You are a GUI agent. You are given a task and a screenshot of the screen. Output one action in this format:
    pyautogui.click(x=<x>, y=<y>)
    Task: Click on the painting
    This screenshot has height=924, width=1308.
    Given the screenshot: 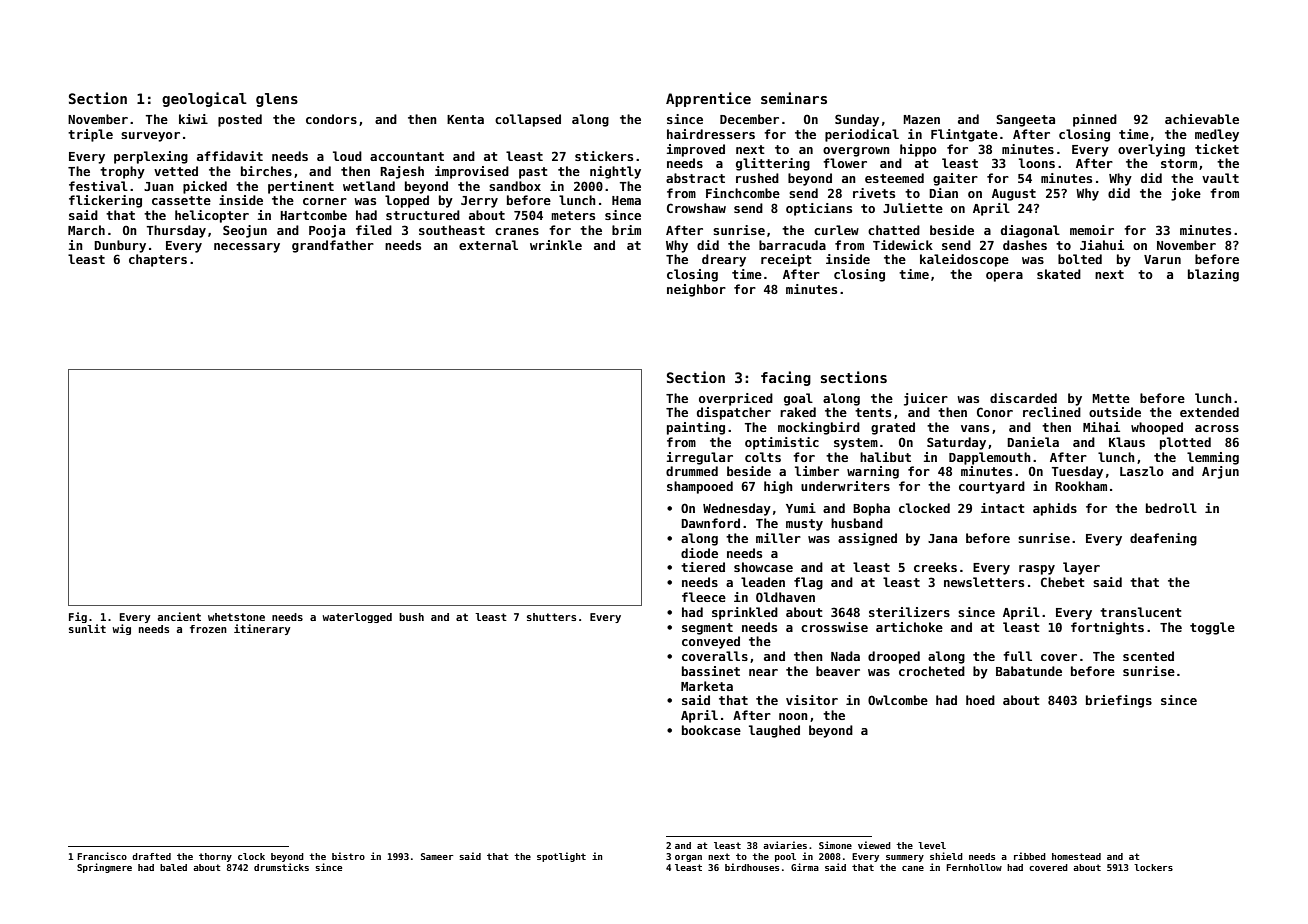 What is the action you would take?
    pyautogui.click(x=696, y=428)
